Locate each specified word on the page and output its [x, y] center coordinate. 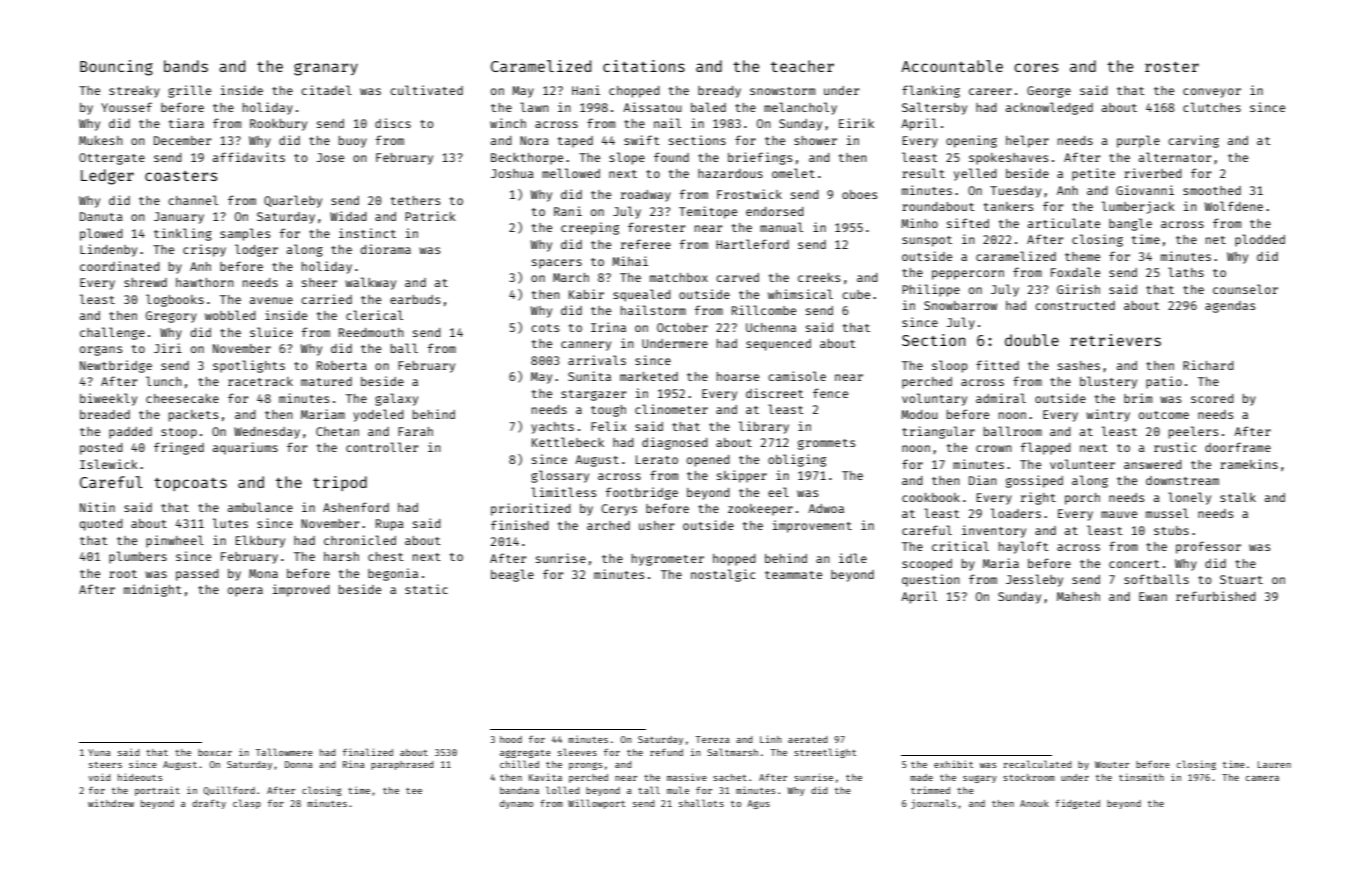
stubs [1171, 530]
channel [193, 200]
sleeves [577, 752]
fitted [997, 365]
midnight [153, 590]
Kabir [586, 294]
